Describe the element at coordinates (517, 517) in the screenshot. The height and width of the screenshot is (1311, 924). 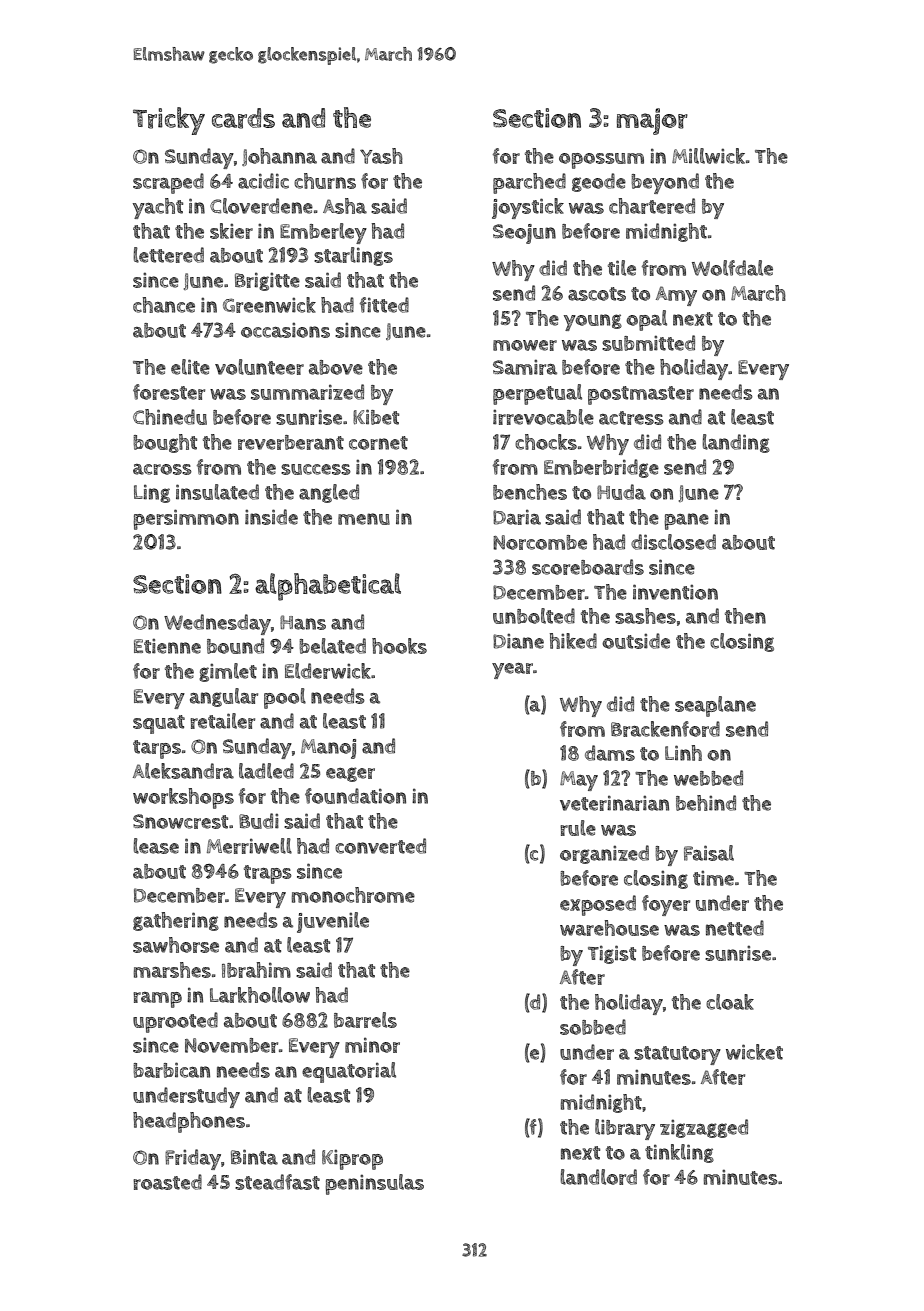
I see `Daria` at that location.
